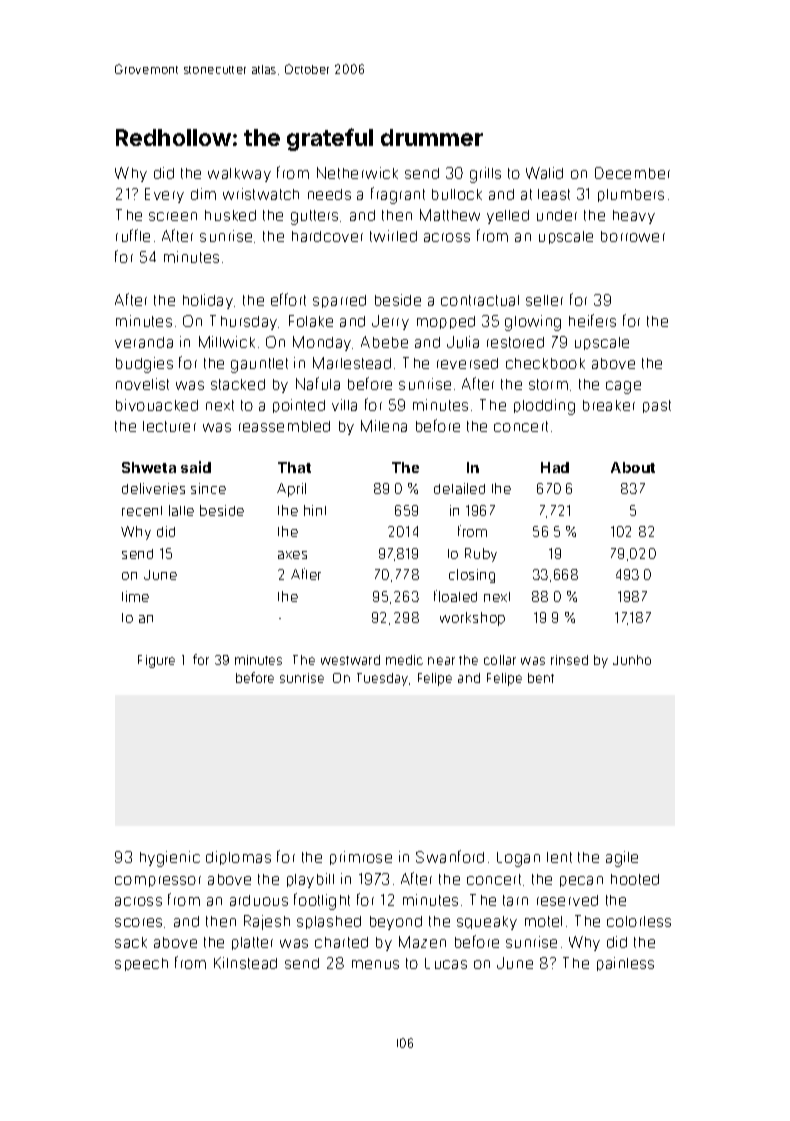 The height and width of the screenshot is (1121, 790). I want to click on twirled, so click(393, 236).
